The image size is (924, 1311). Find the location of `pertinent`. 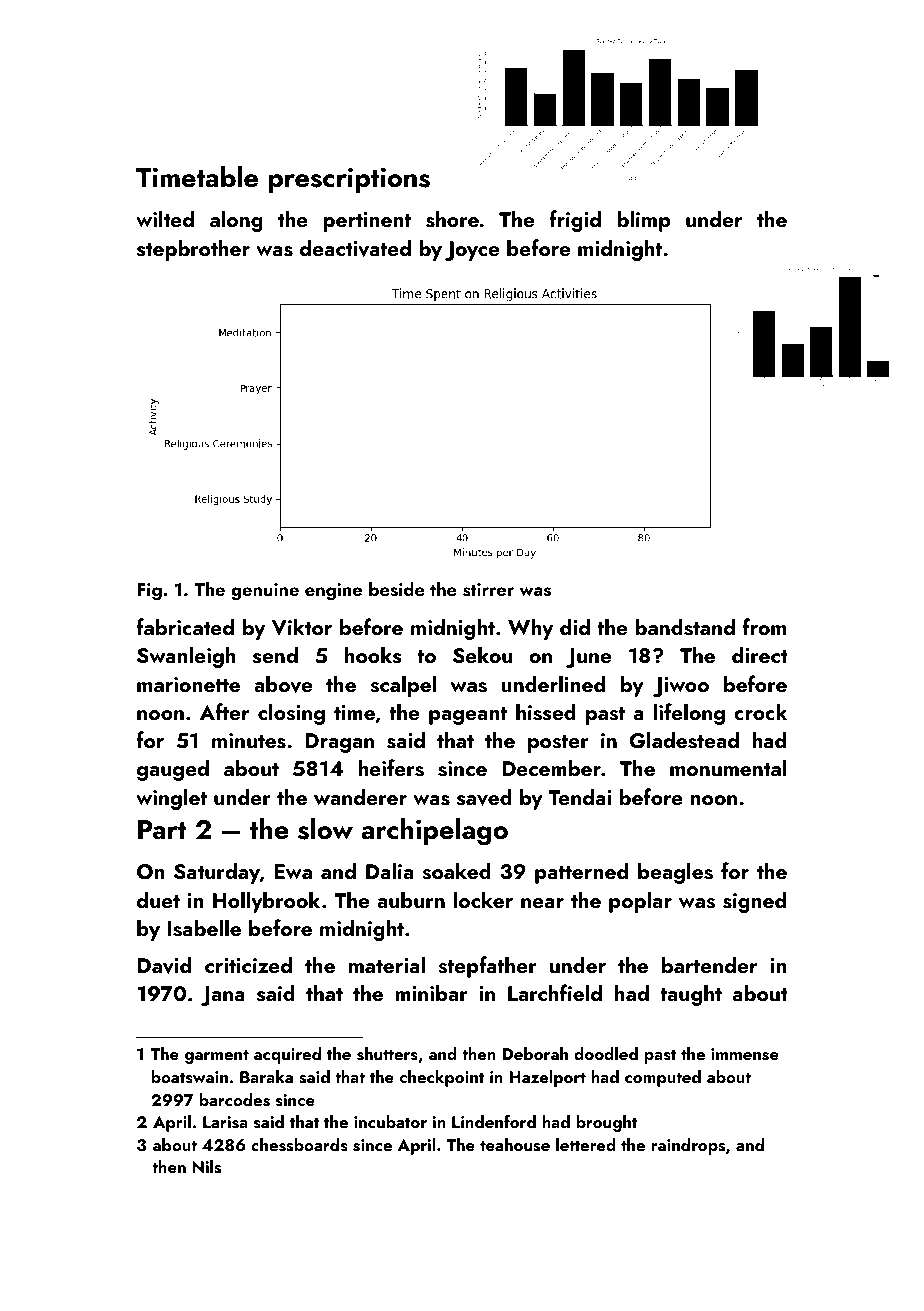

pertinent is located at coordinates (367, 222).
